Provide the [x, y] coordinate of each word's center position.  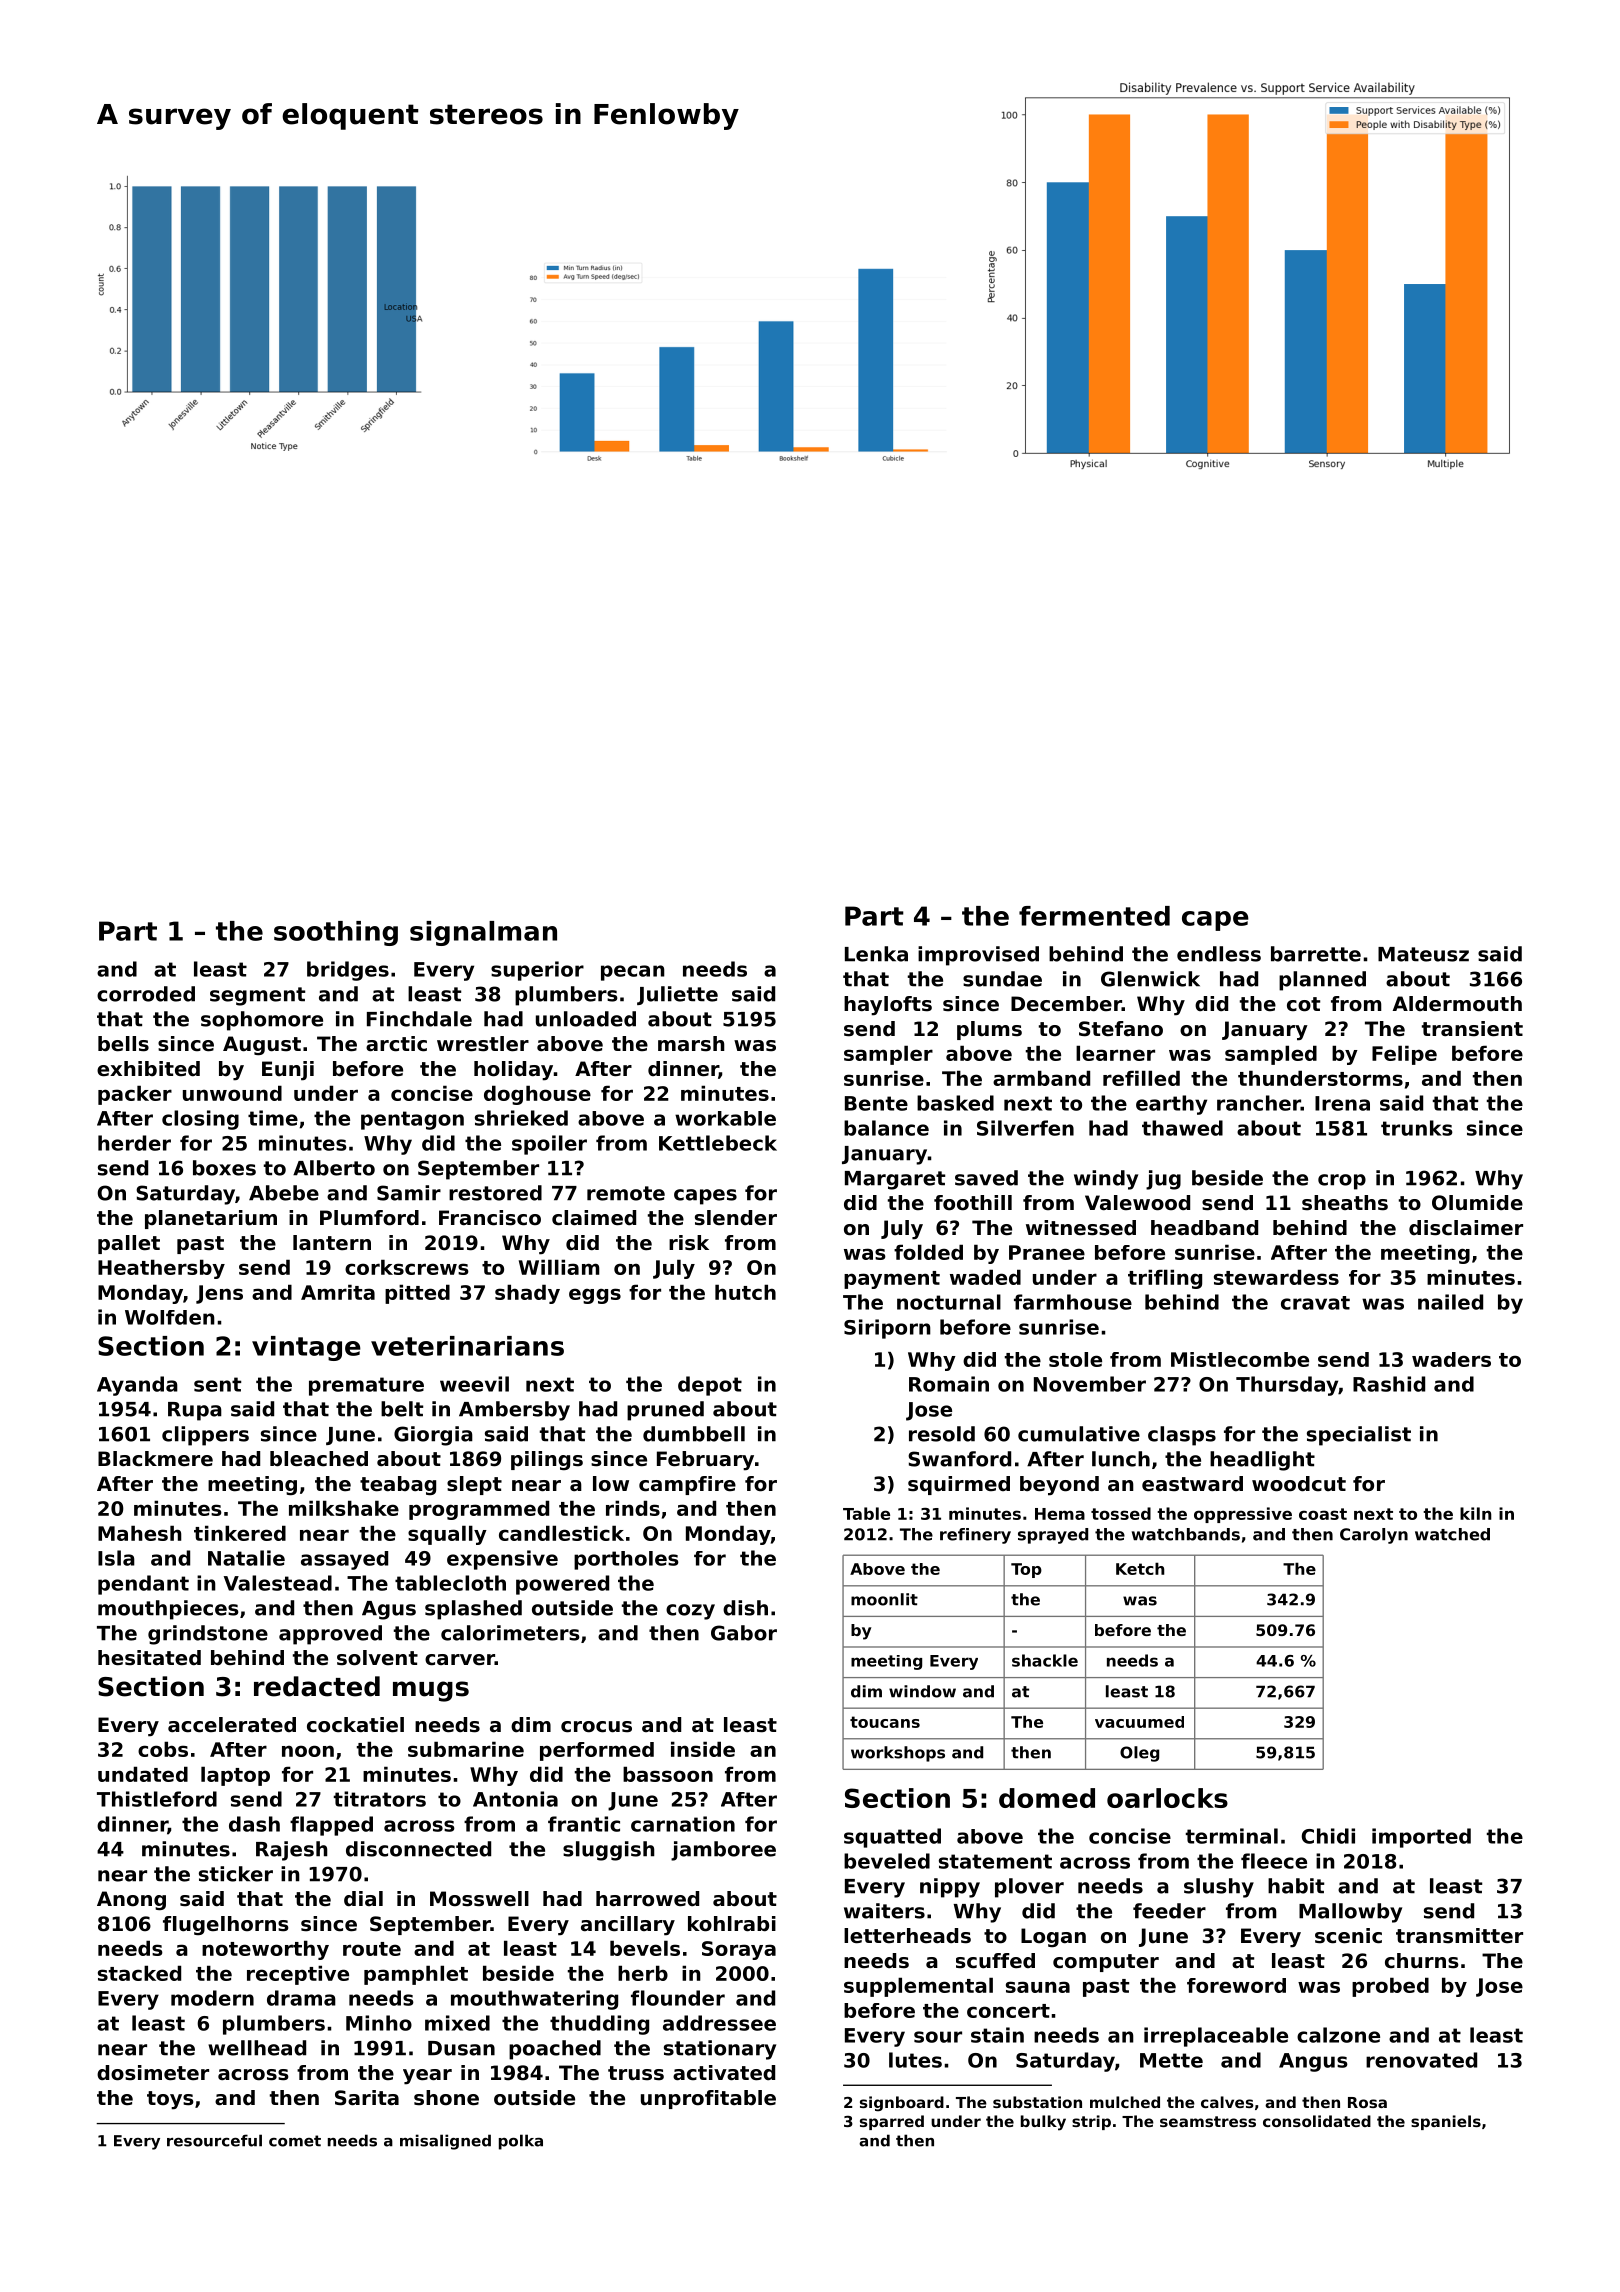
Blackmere [155, 1459]
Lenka [876, 954]
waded [985, 1277]
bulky [1043, 2123]
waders [1451, 1359]
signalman [483, 933]
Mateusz [1423, 954]
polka [521, 2142]
